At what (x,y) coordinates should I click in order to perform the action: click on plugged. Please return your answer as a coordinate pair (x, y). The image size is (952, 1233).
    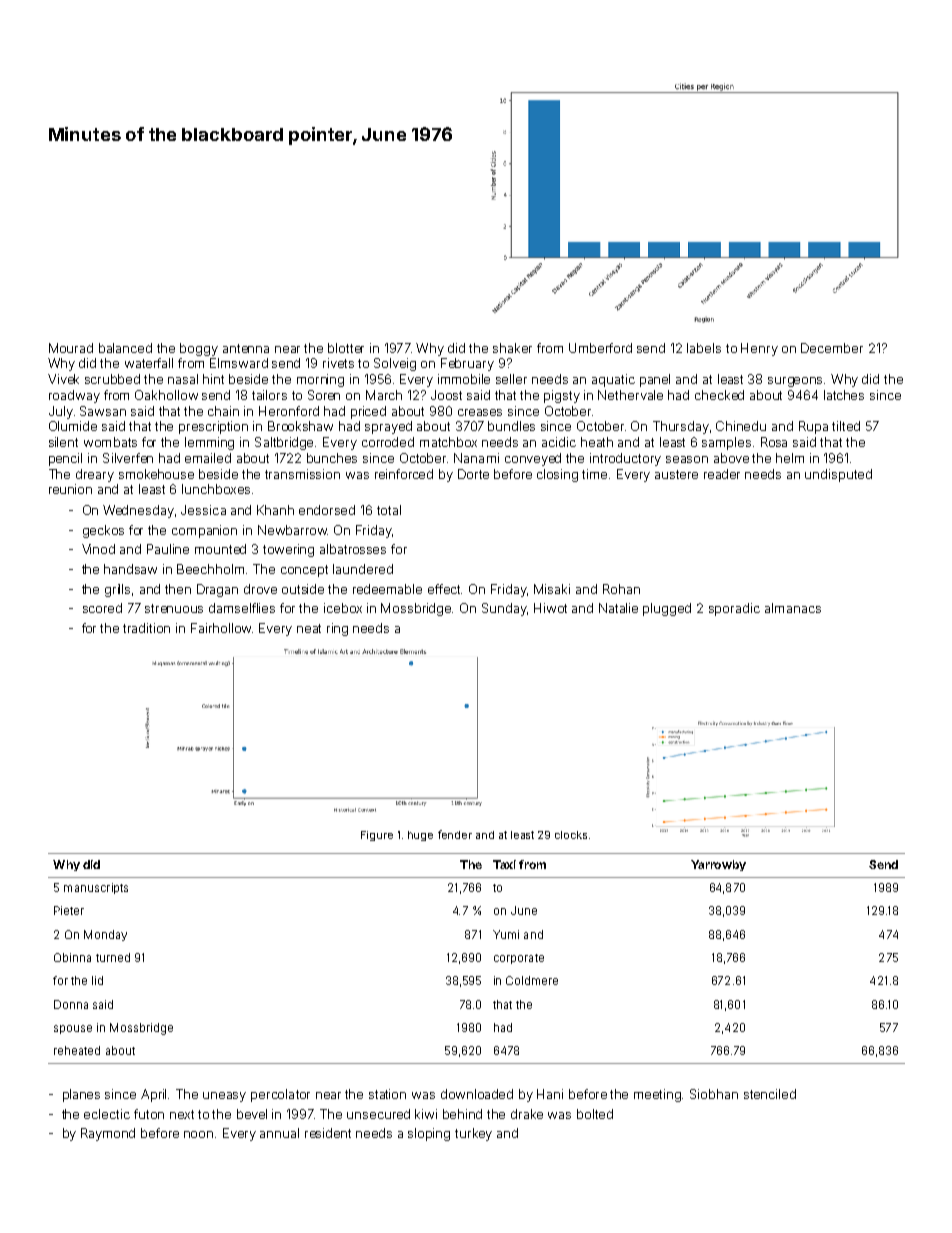
    Looking at the image, I should click on (667, 609).
